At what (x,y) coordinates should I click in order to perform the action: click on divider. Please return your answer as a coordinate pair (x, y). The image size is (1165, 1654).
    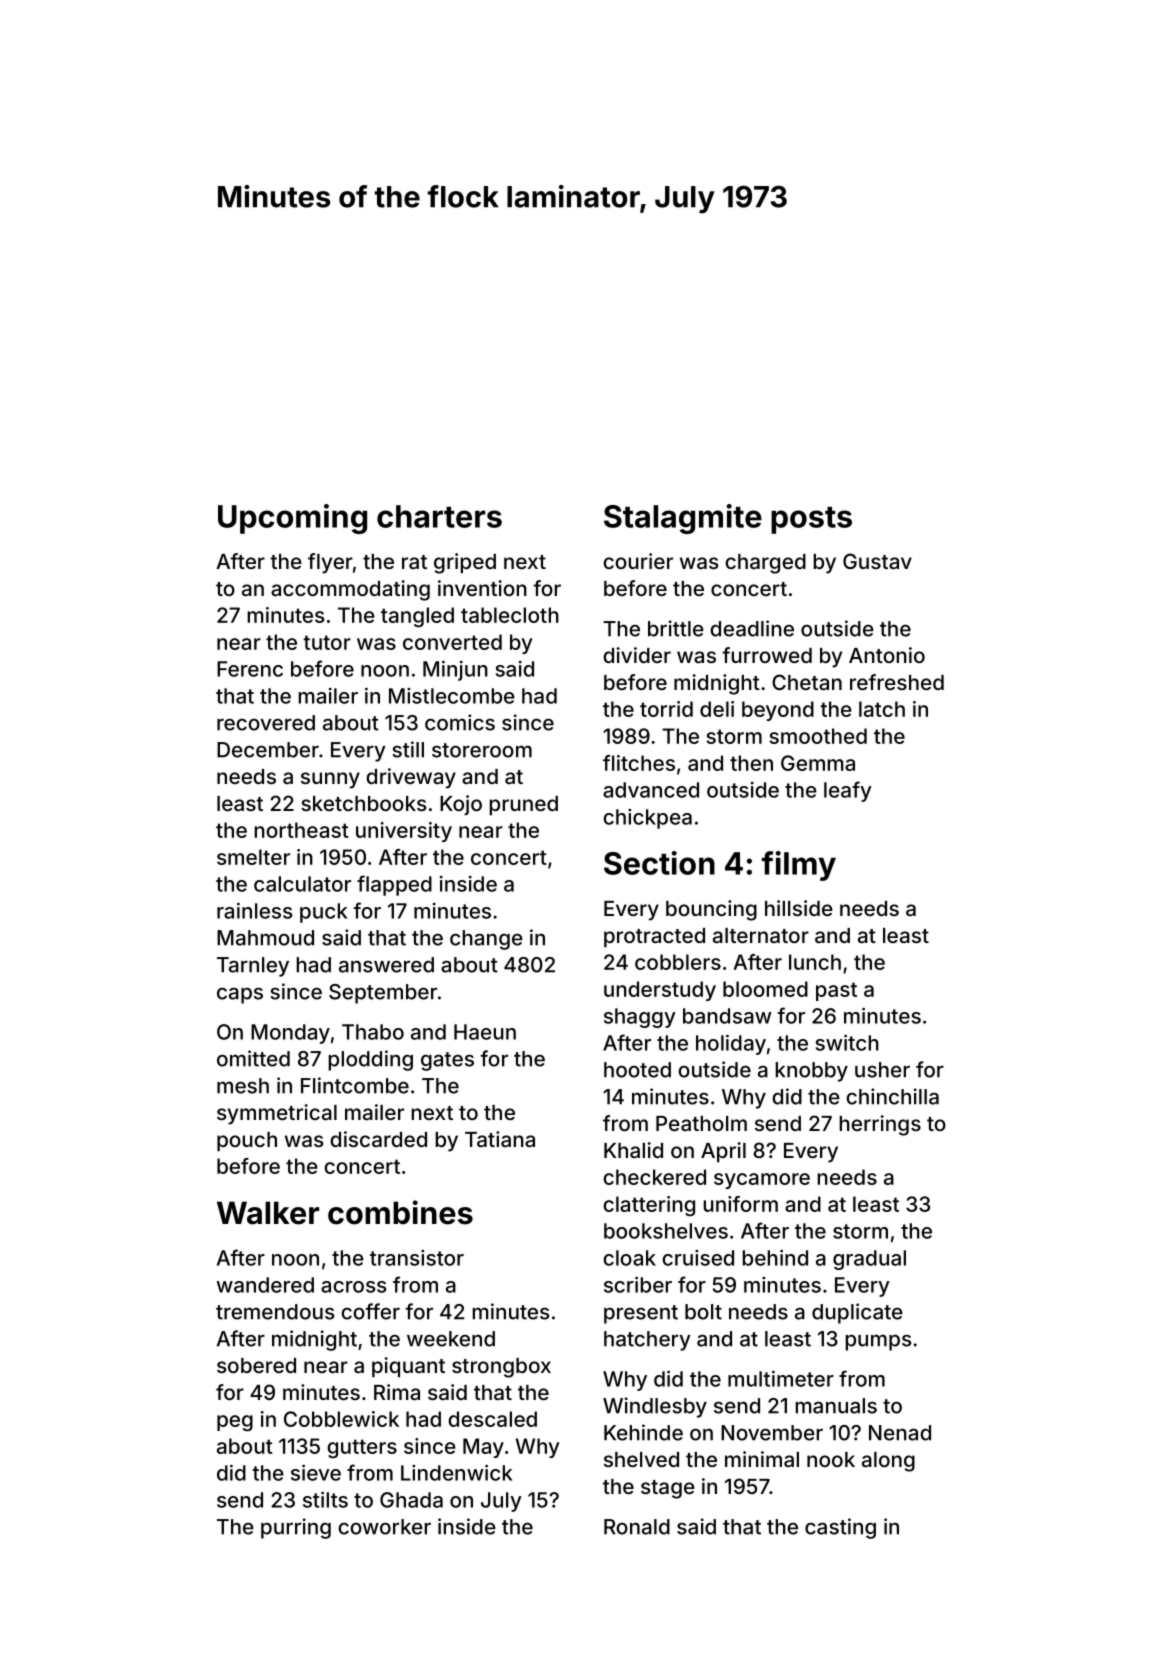
    Looking at the image, I should click on (637, 655).
